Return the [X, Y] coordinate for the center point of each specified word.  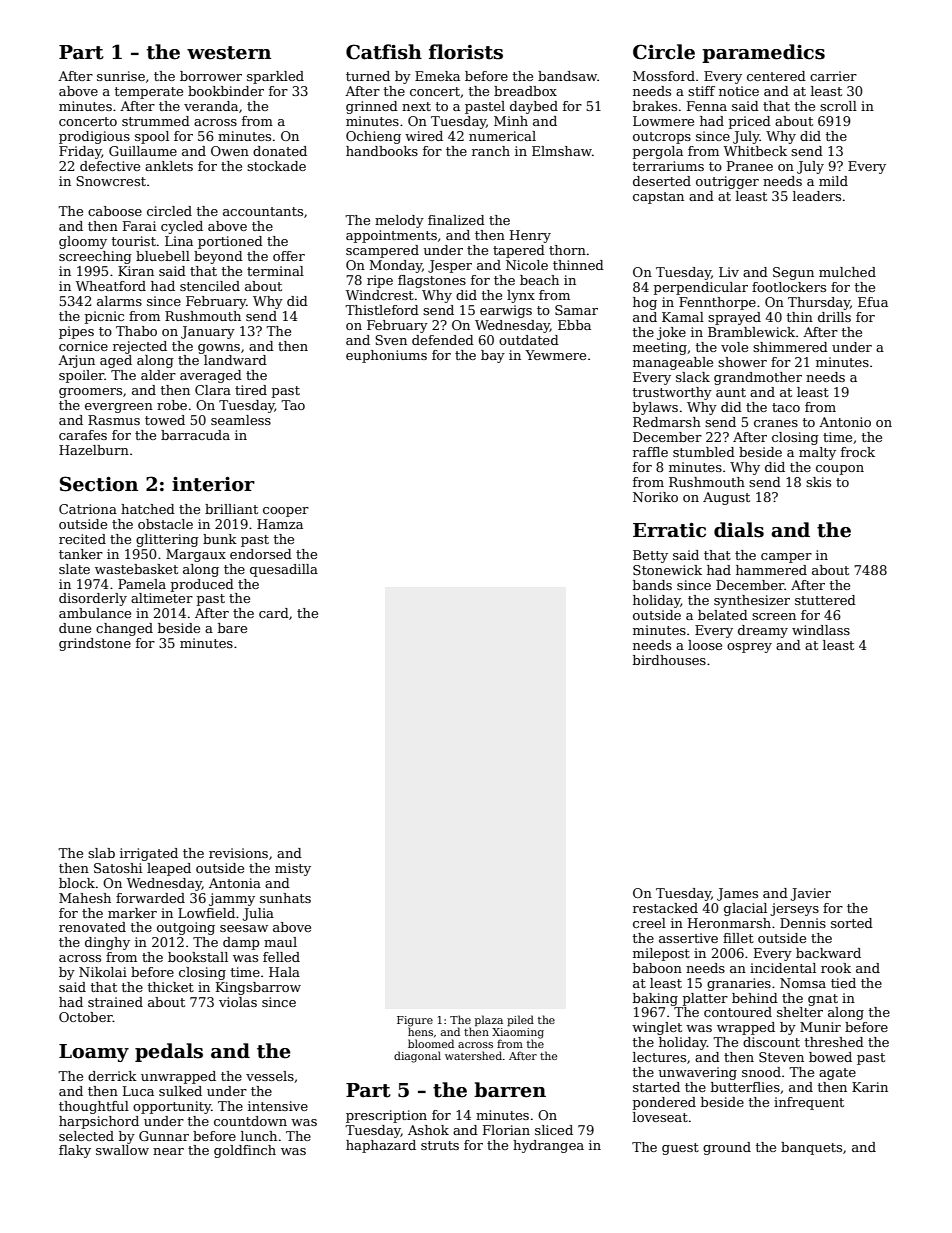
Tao [293, 405]
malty [817, 453]
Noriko [655, 497]
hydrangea [548, 1146]
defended [443, 340]
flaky [75, 1151]
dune [75, 628]
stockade [276, 166]
